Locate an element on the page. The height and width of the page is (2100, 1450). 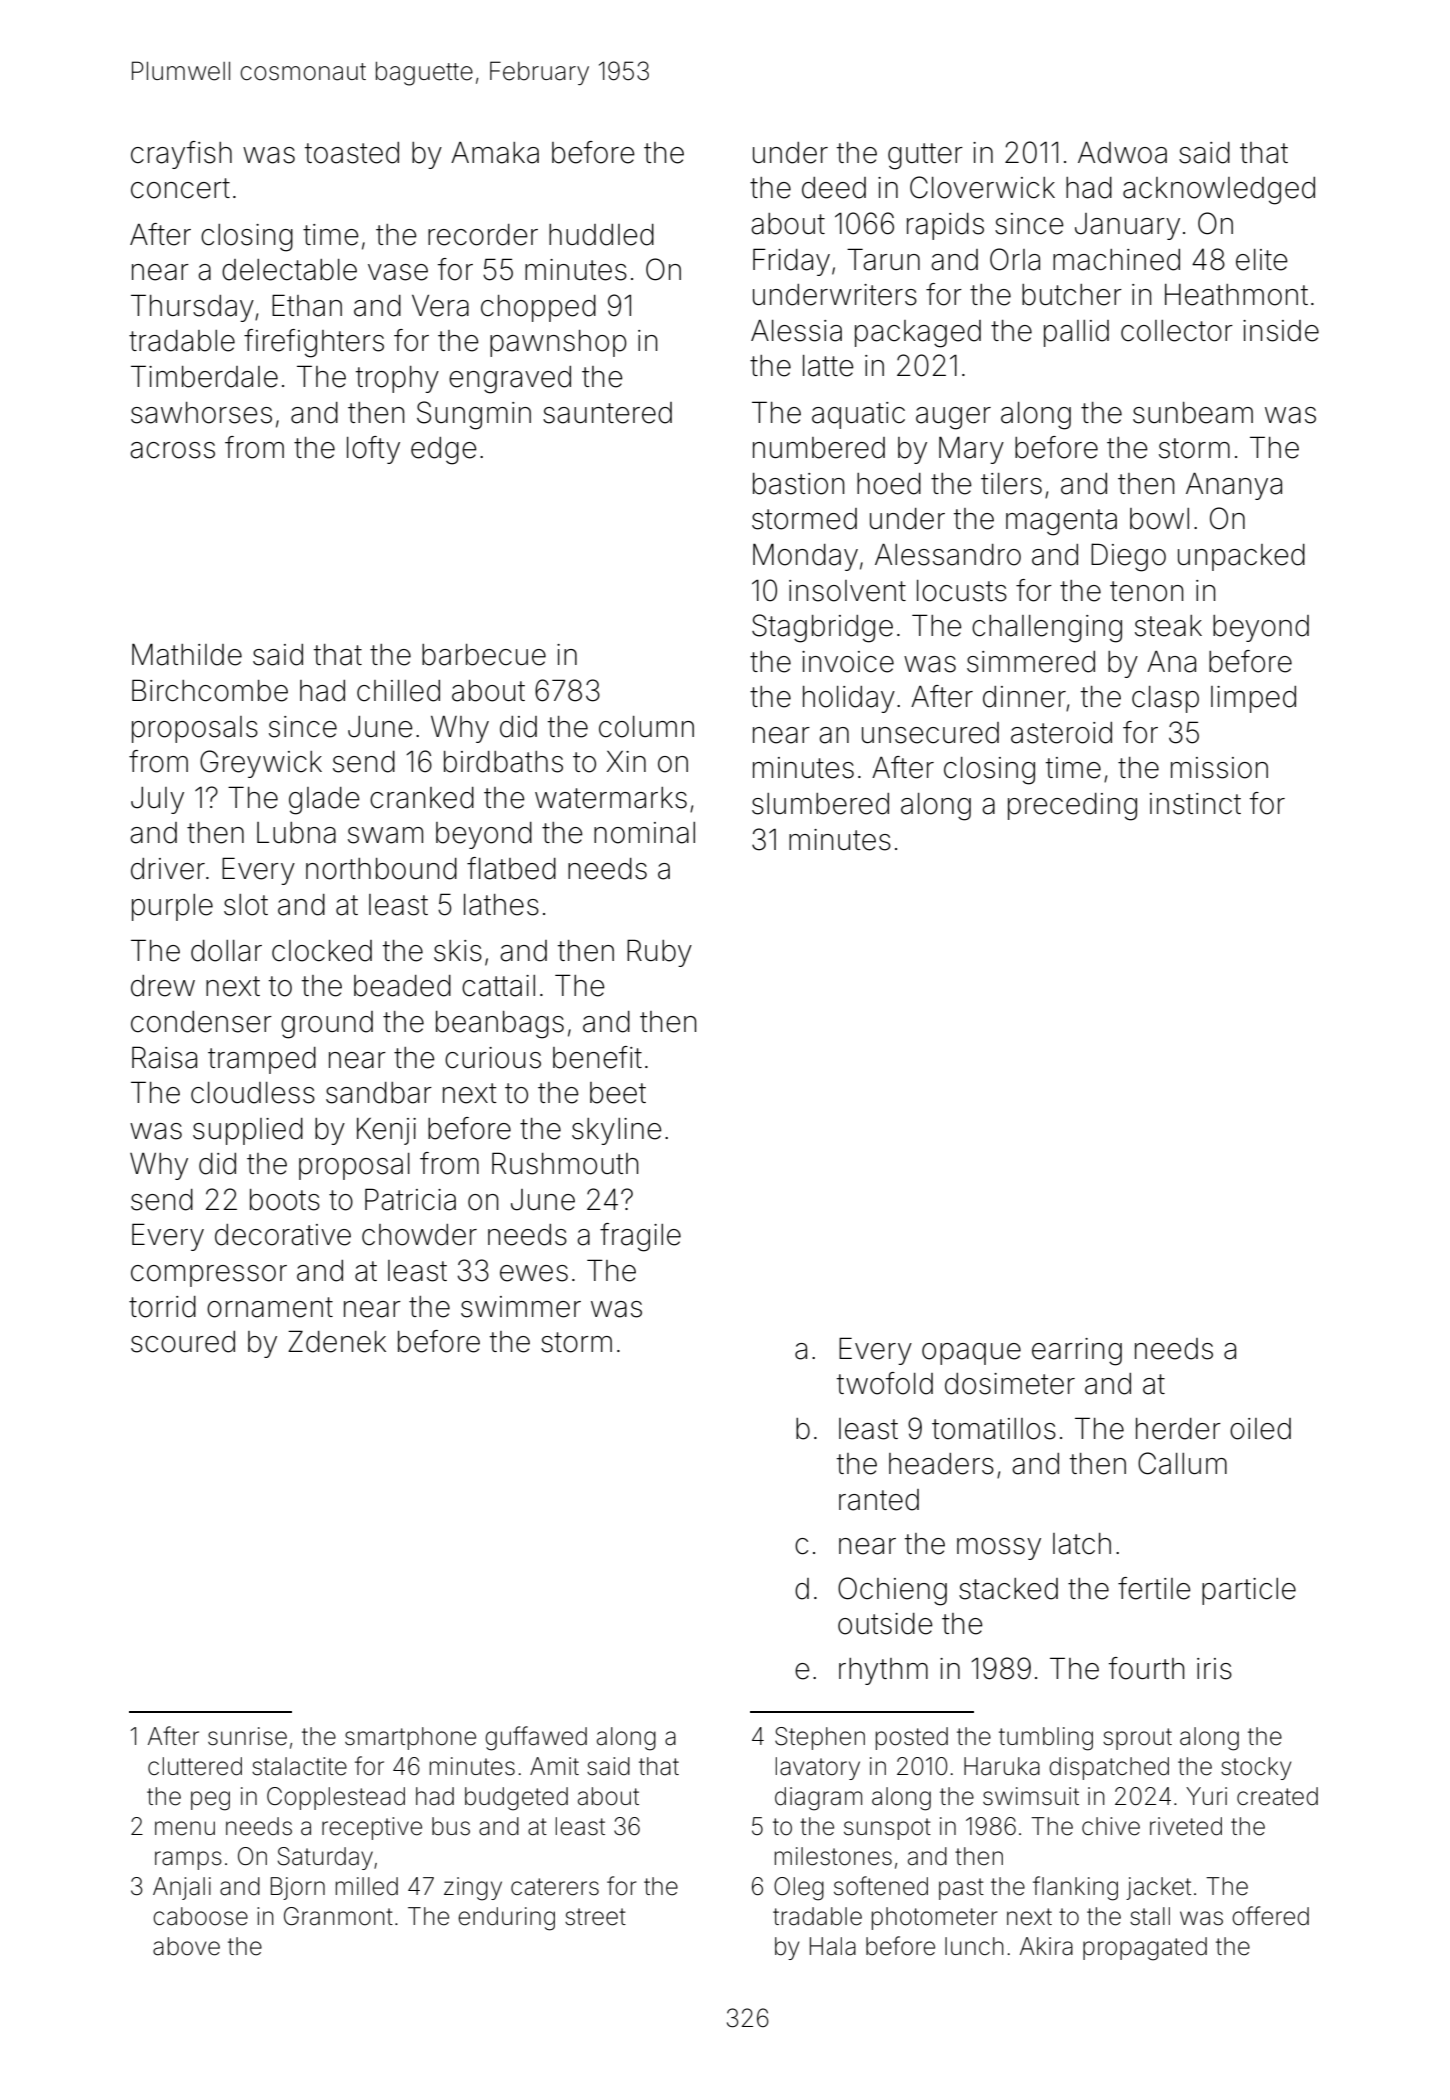
Adwoa is located at coordinates (1122, 153).
